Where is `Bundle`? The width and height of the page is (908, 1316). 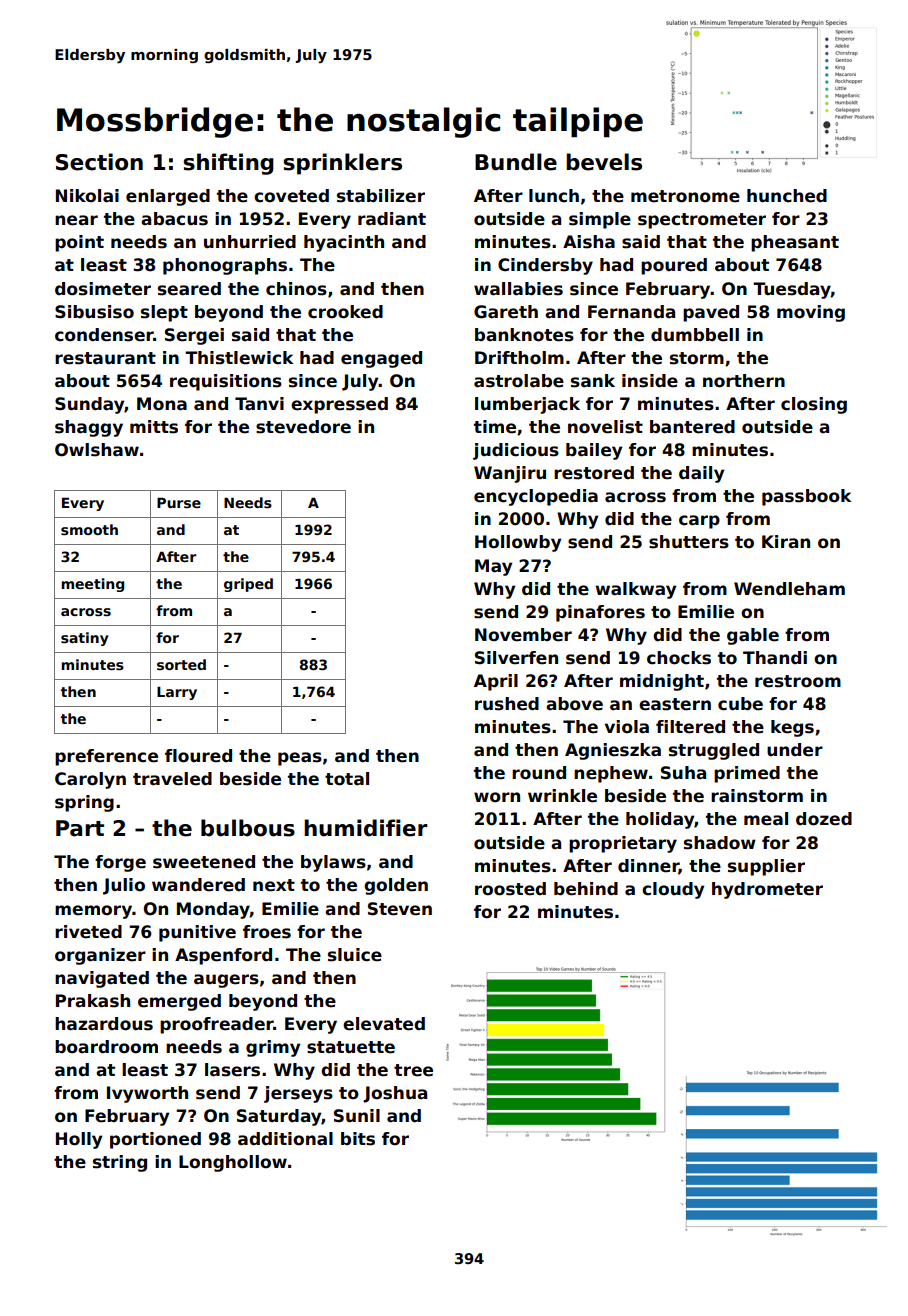 Bundle is located at coordinates (516, 162).
